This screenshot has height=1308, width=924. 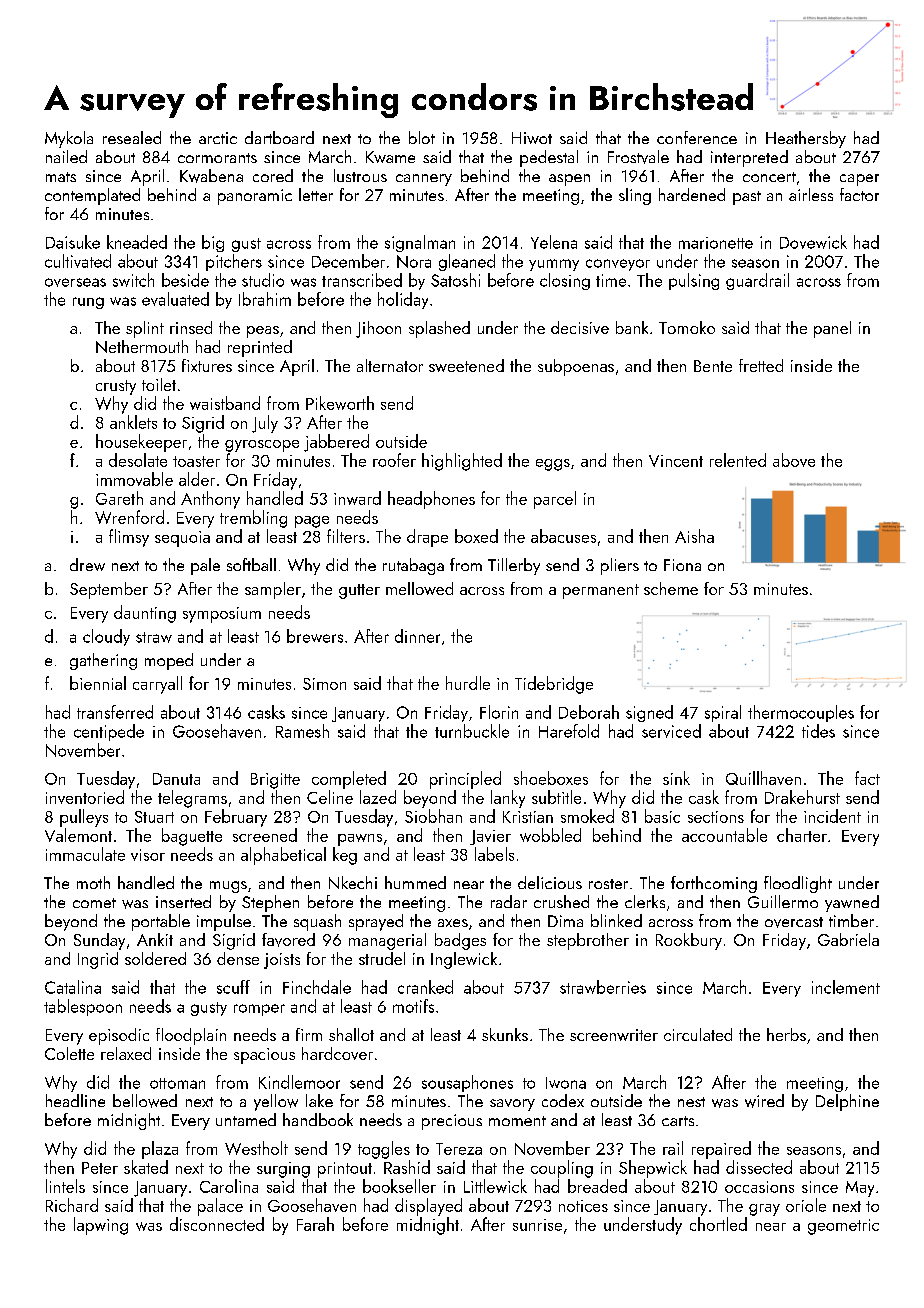 What do you see at coordinates (283, 1170) in the screenshot?
I see `surging` at bounding box center [283, 1170].
